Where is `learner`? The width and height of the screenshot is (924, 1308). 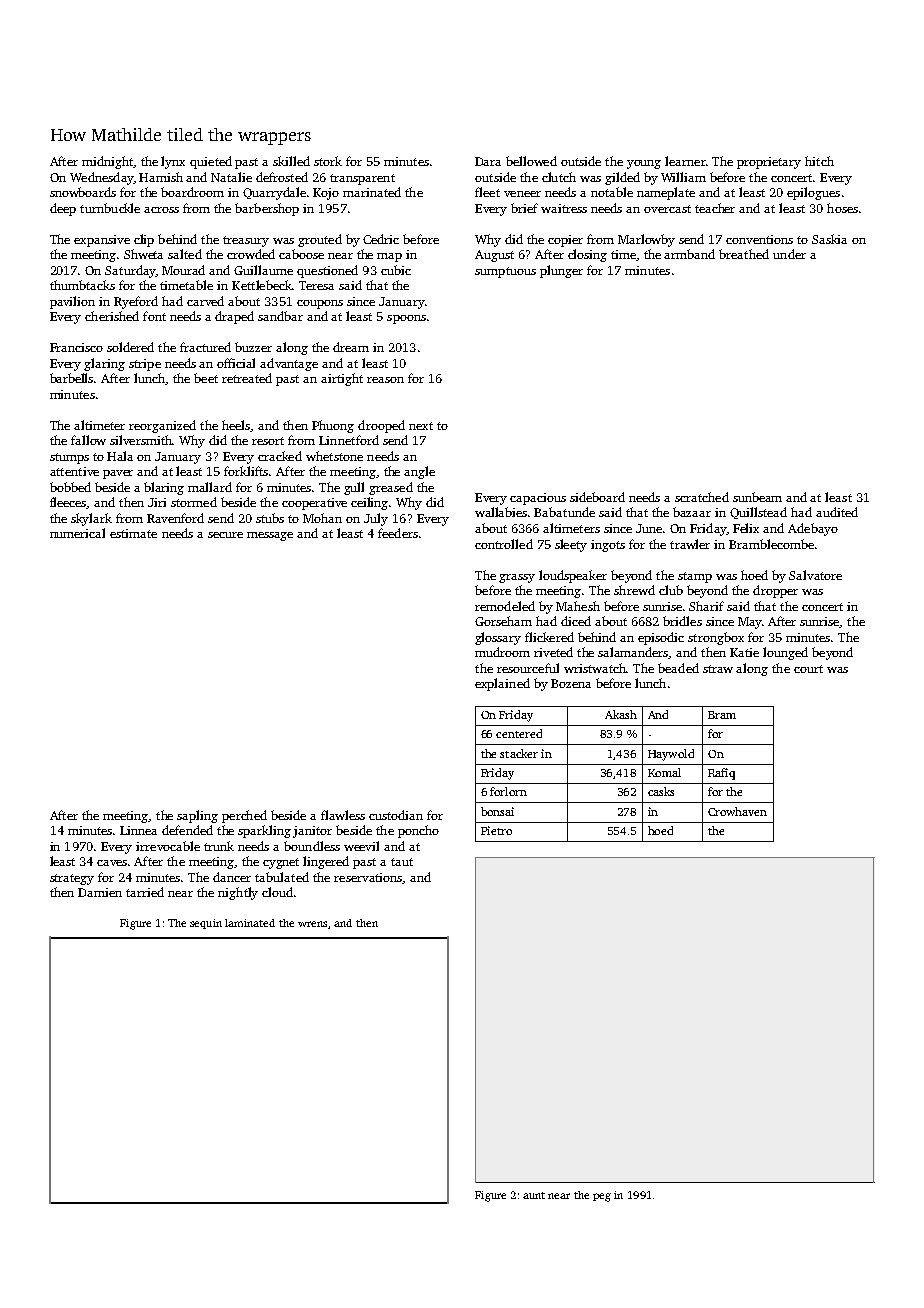 learner is located at coordinates (685, 161).
